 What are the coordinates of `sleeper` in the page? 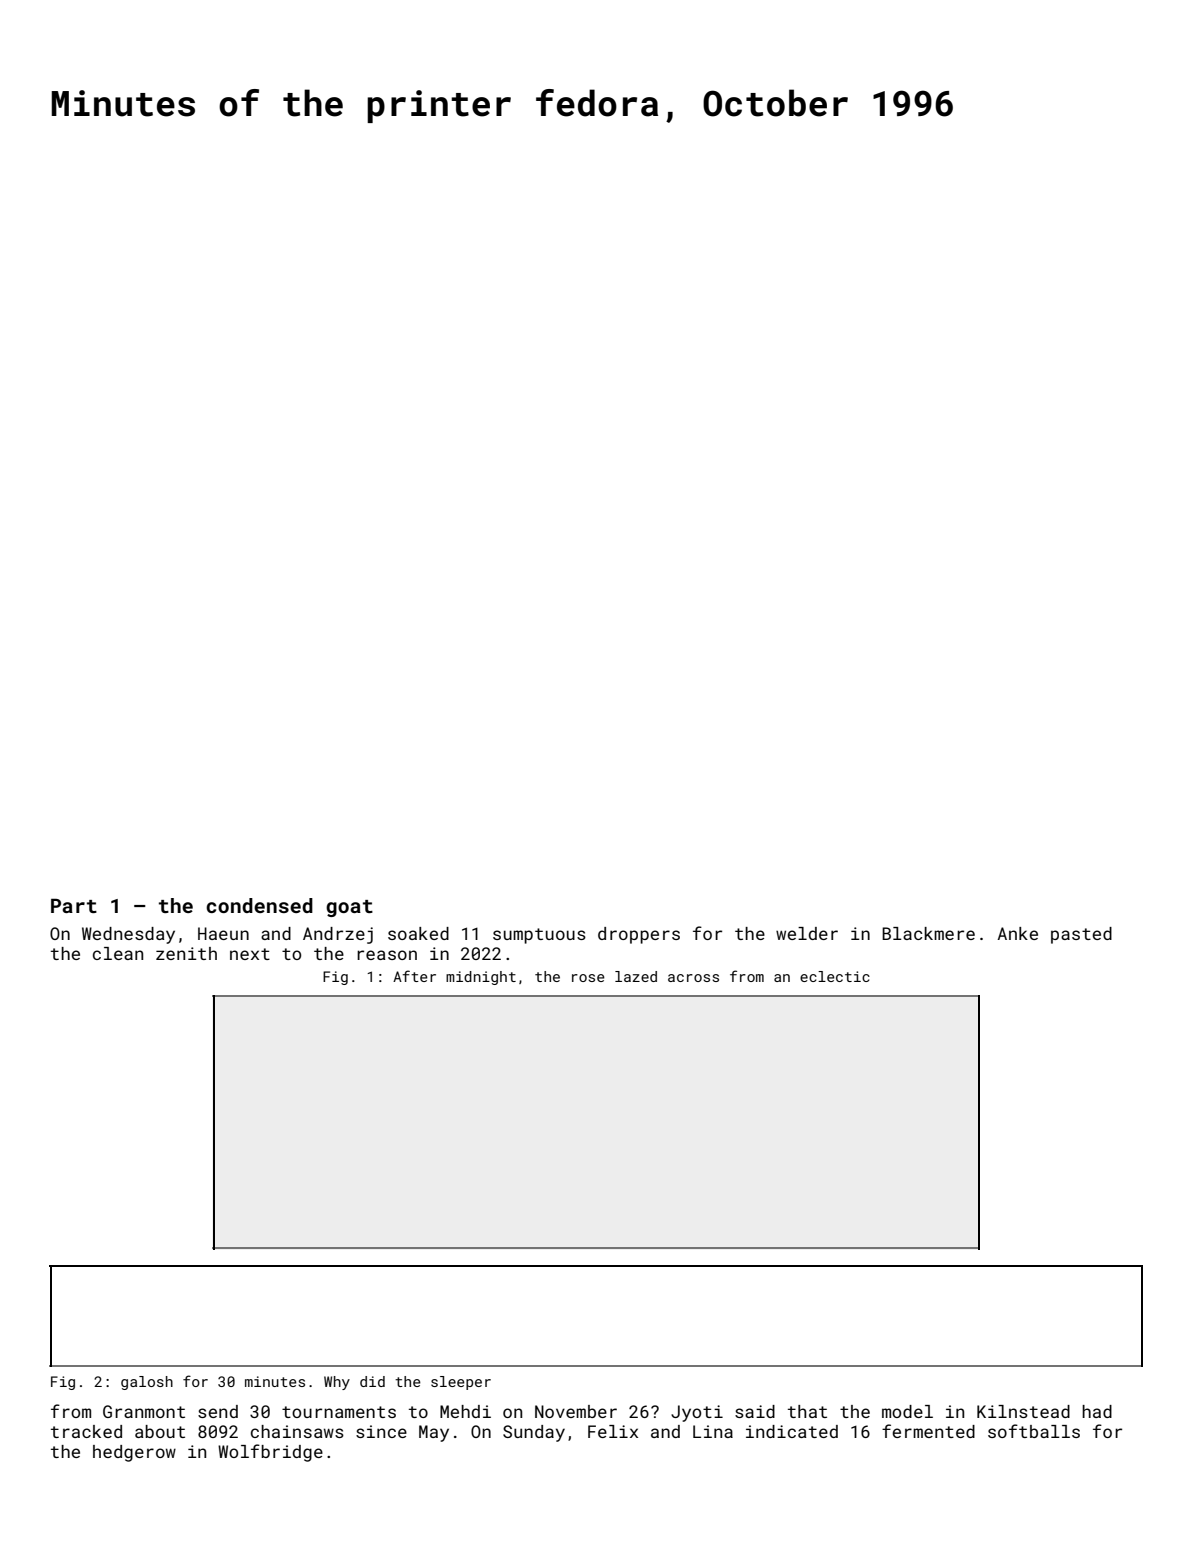 It's located at (461, 1383).
